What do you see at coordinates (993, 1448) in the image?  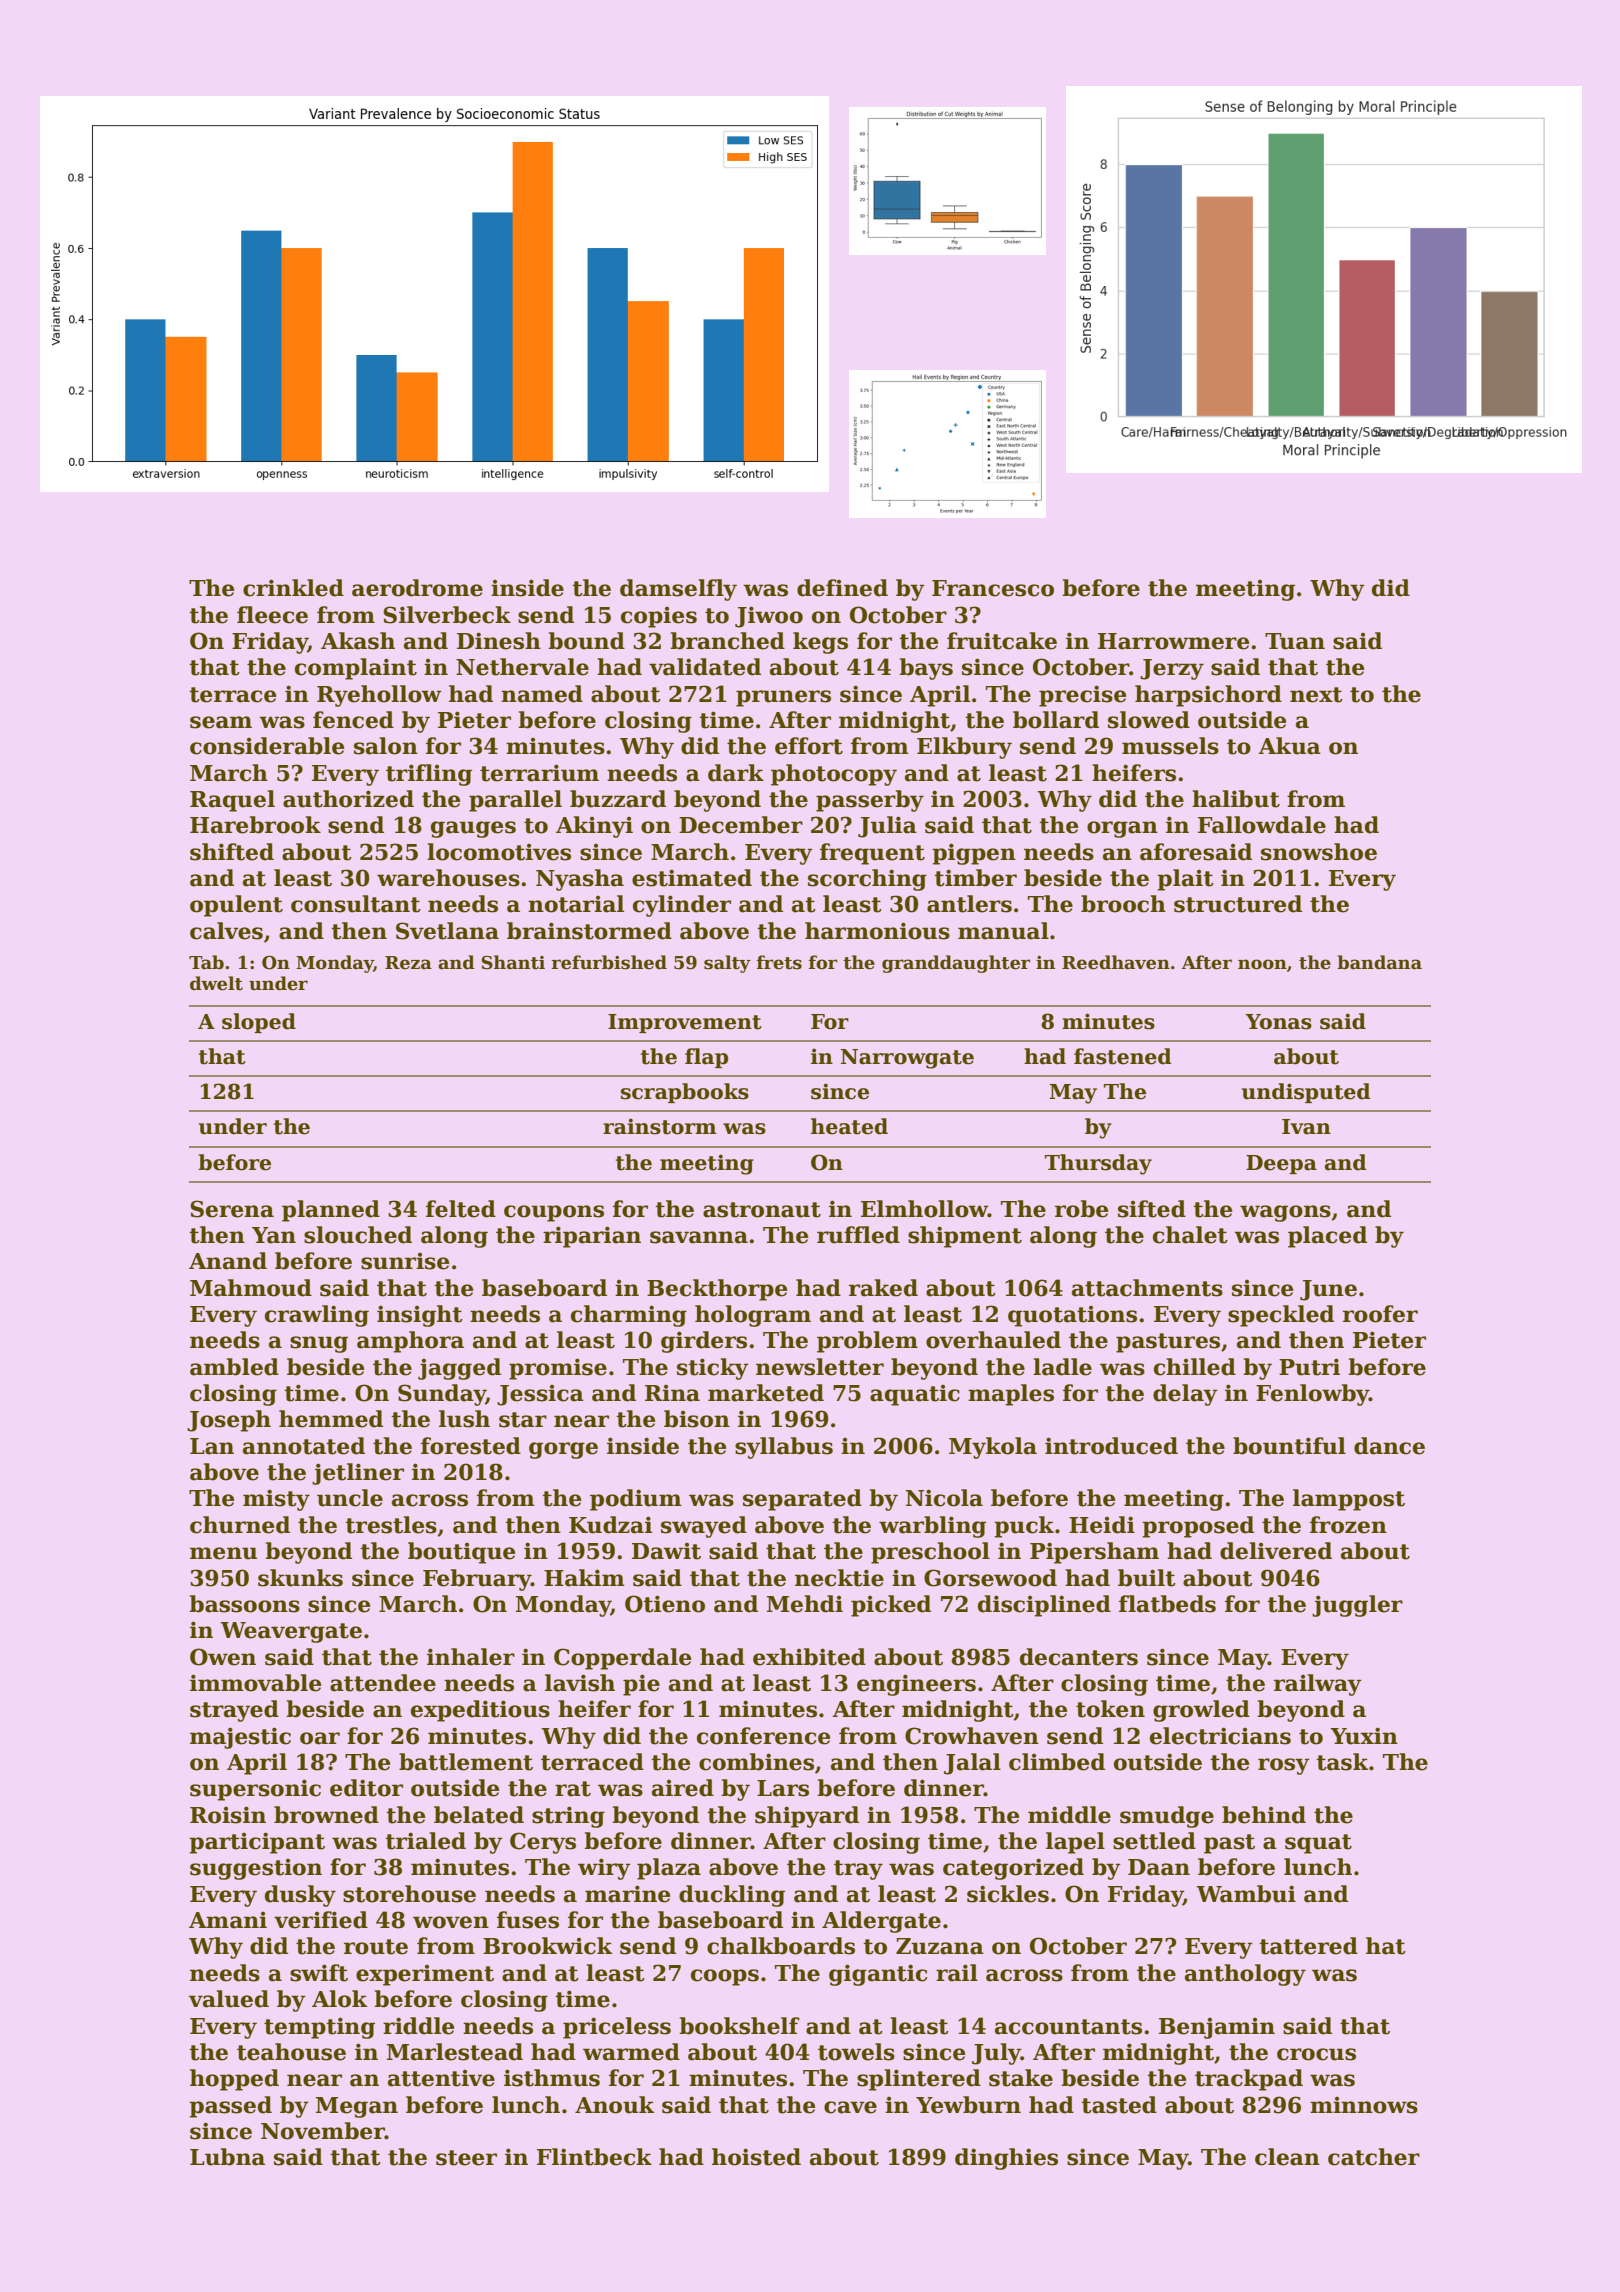 I see `Mykola` at bounding box center [993, 1448].
